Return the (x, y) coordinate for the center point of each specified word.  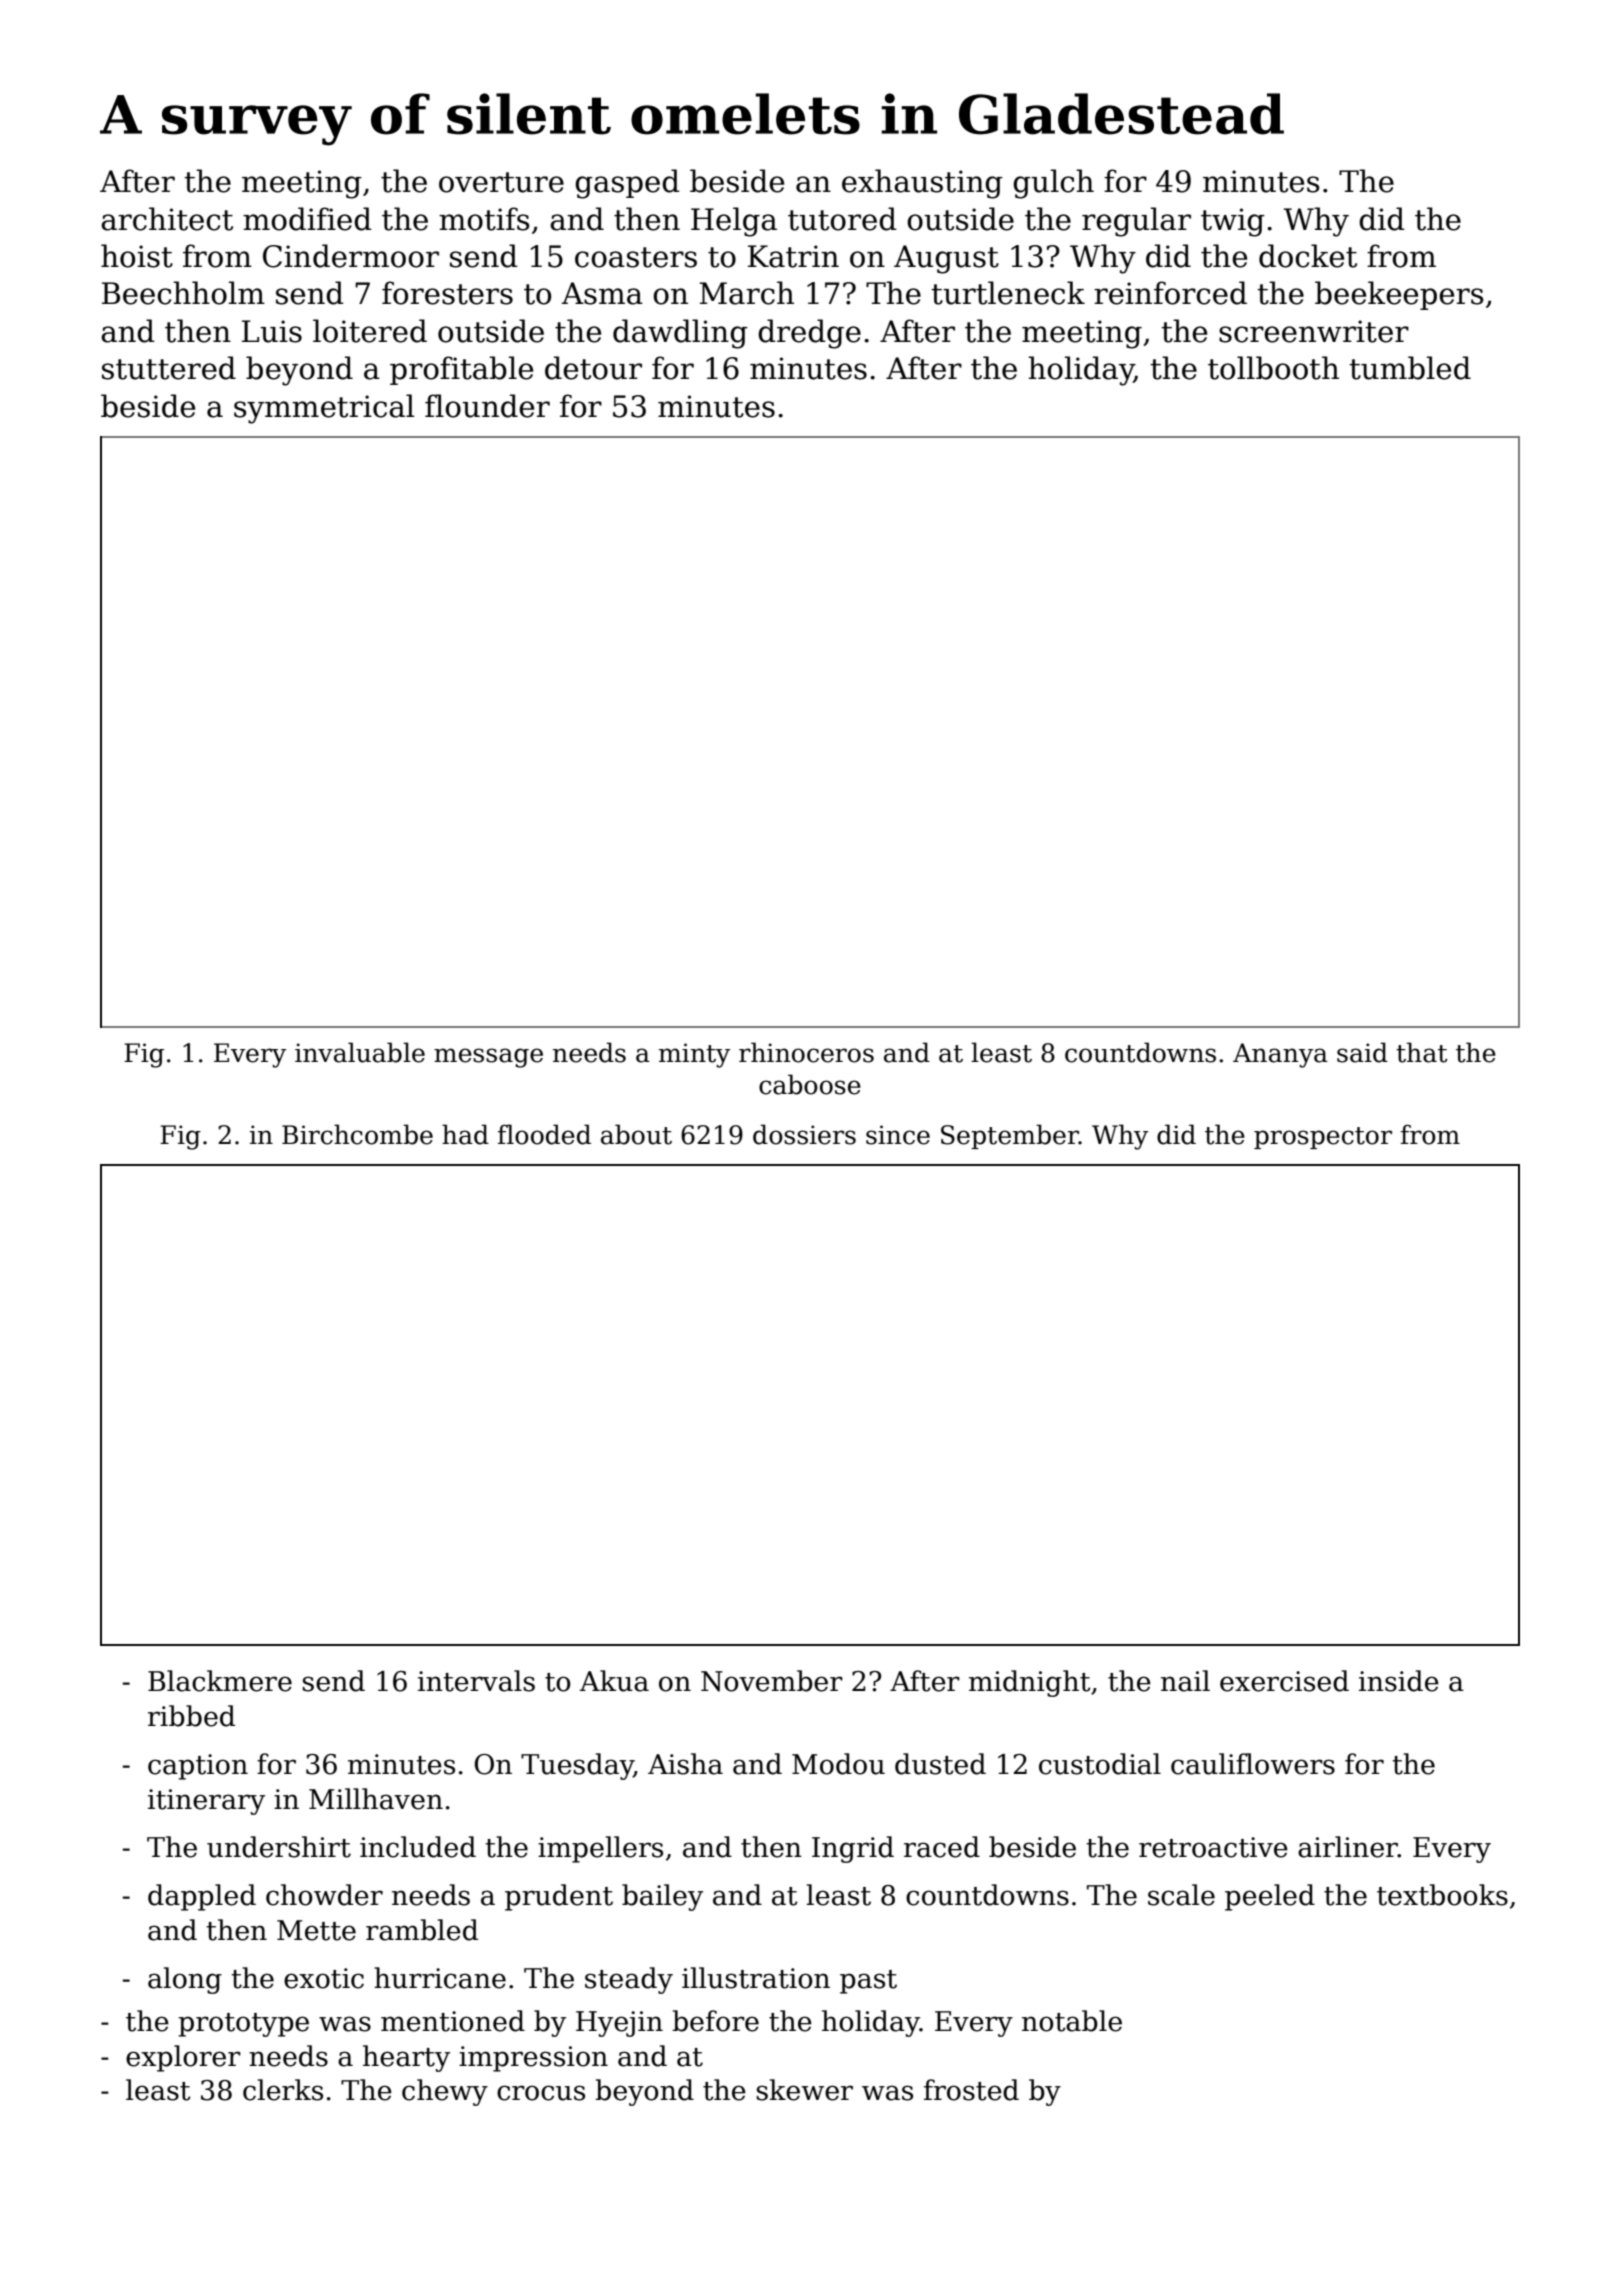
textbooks (1442, 1895)
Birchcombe (357, 1134)
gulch (1053, 184)
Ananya (1280, 1055)
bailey (662, 1897)
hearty (406, 2058)
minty (694, 1055)
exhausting (922, 184)
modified (307, 219)
